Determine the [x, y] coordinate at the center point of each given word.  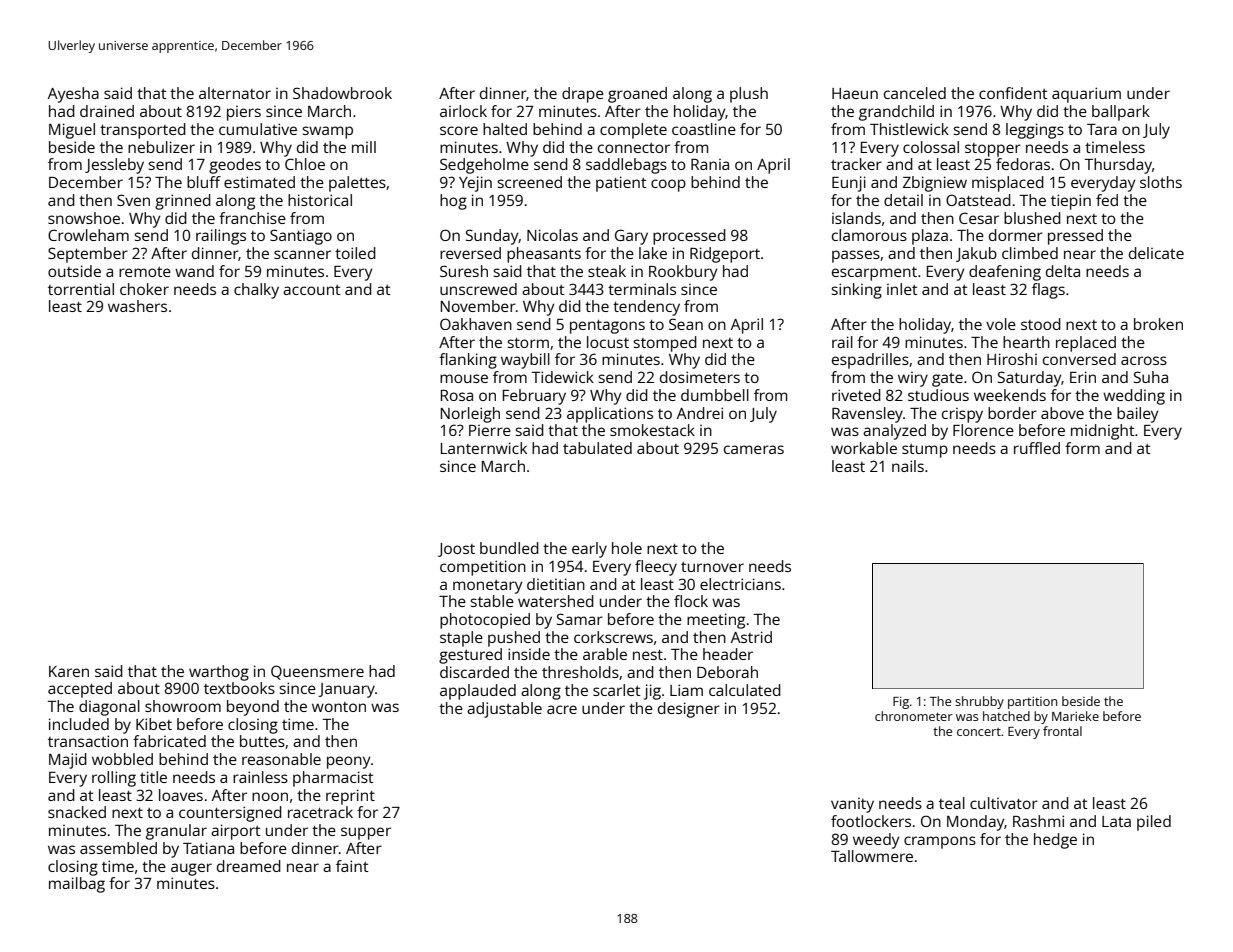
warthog [219, 673]
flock [691, 601]
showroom [183, 706]
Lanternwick [484, 448]
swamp [328, 132]
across [1144, 360]
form [1082, 448]
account [312, 290]
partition [1032, 703]
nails [908, 466]
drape [583, 95]
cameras [754, 449]
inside [529, 654]
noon [270, 796]
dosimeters [700, 377]
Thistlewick [909, 129]
